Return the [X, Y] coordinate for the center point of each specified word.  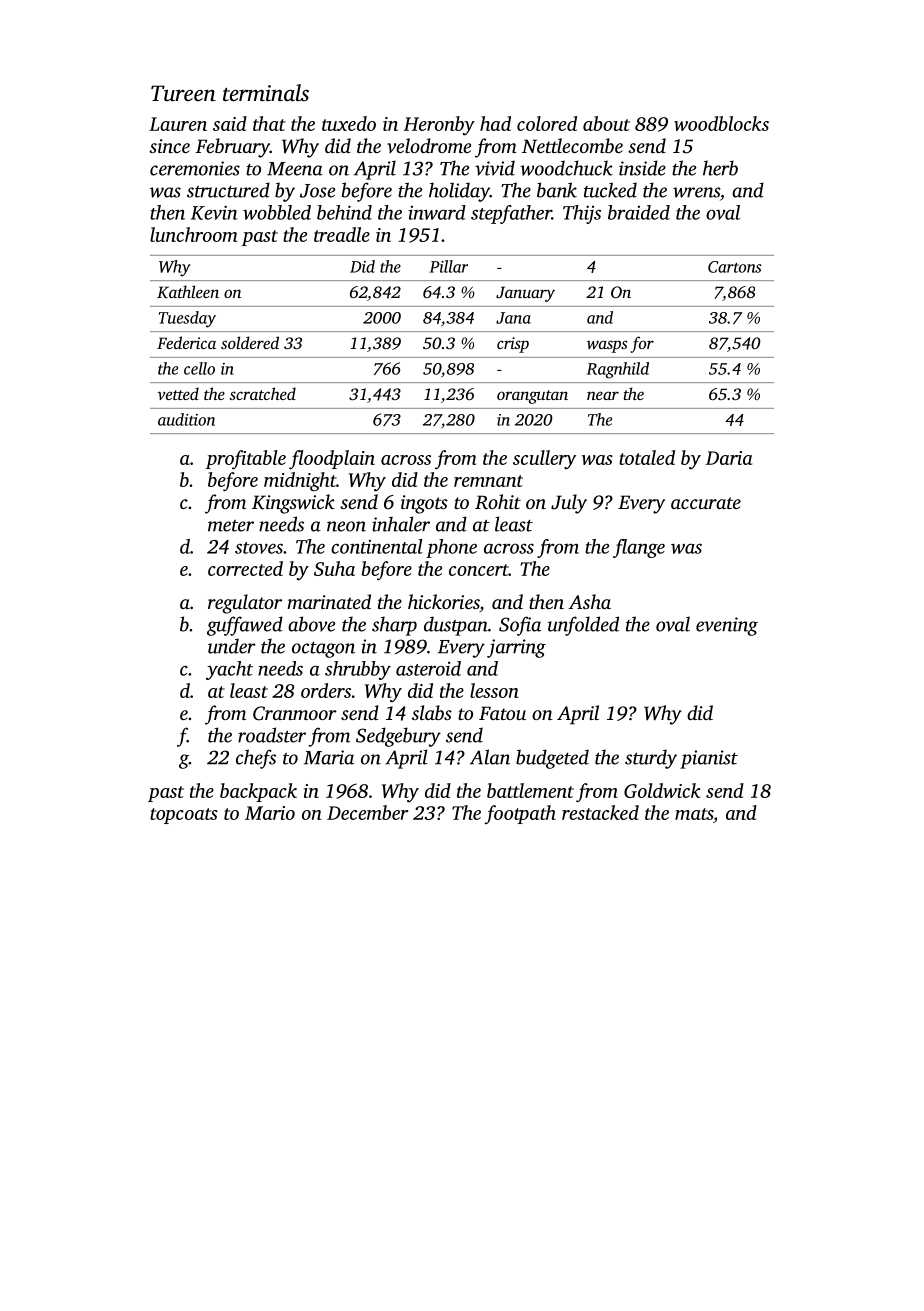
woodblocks [721, 123]
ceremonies [195, 168]
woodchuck [566, 168]
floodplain [332, 459]
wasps [607, 346]
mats [694, 814]
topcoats [184, 816]
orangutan [532, 397]
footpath [520, 814]
